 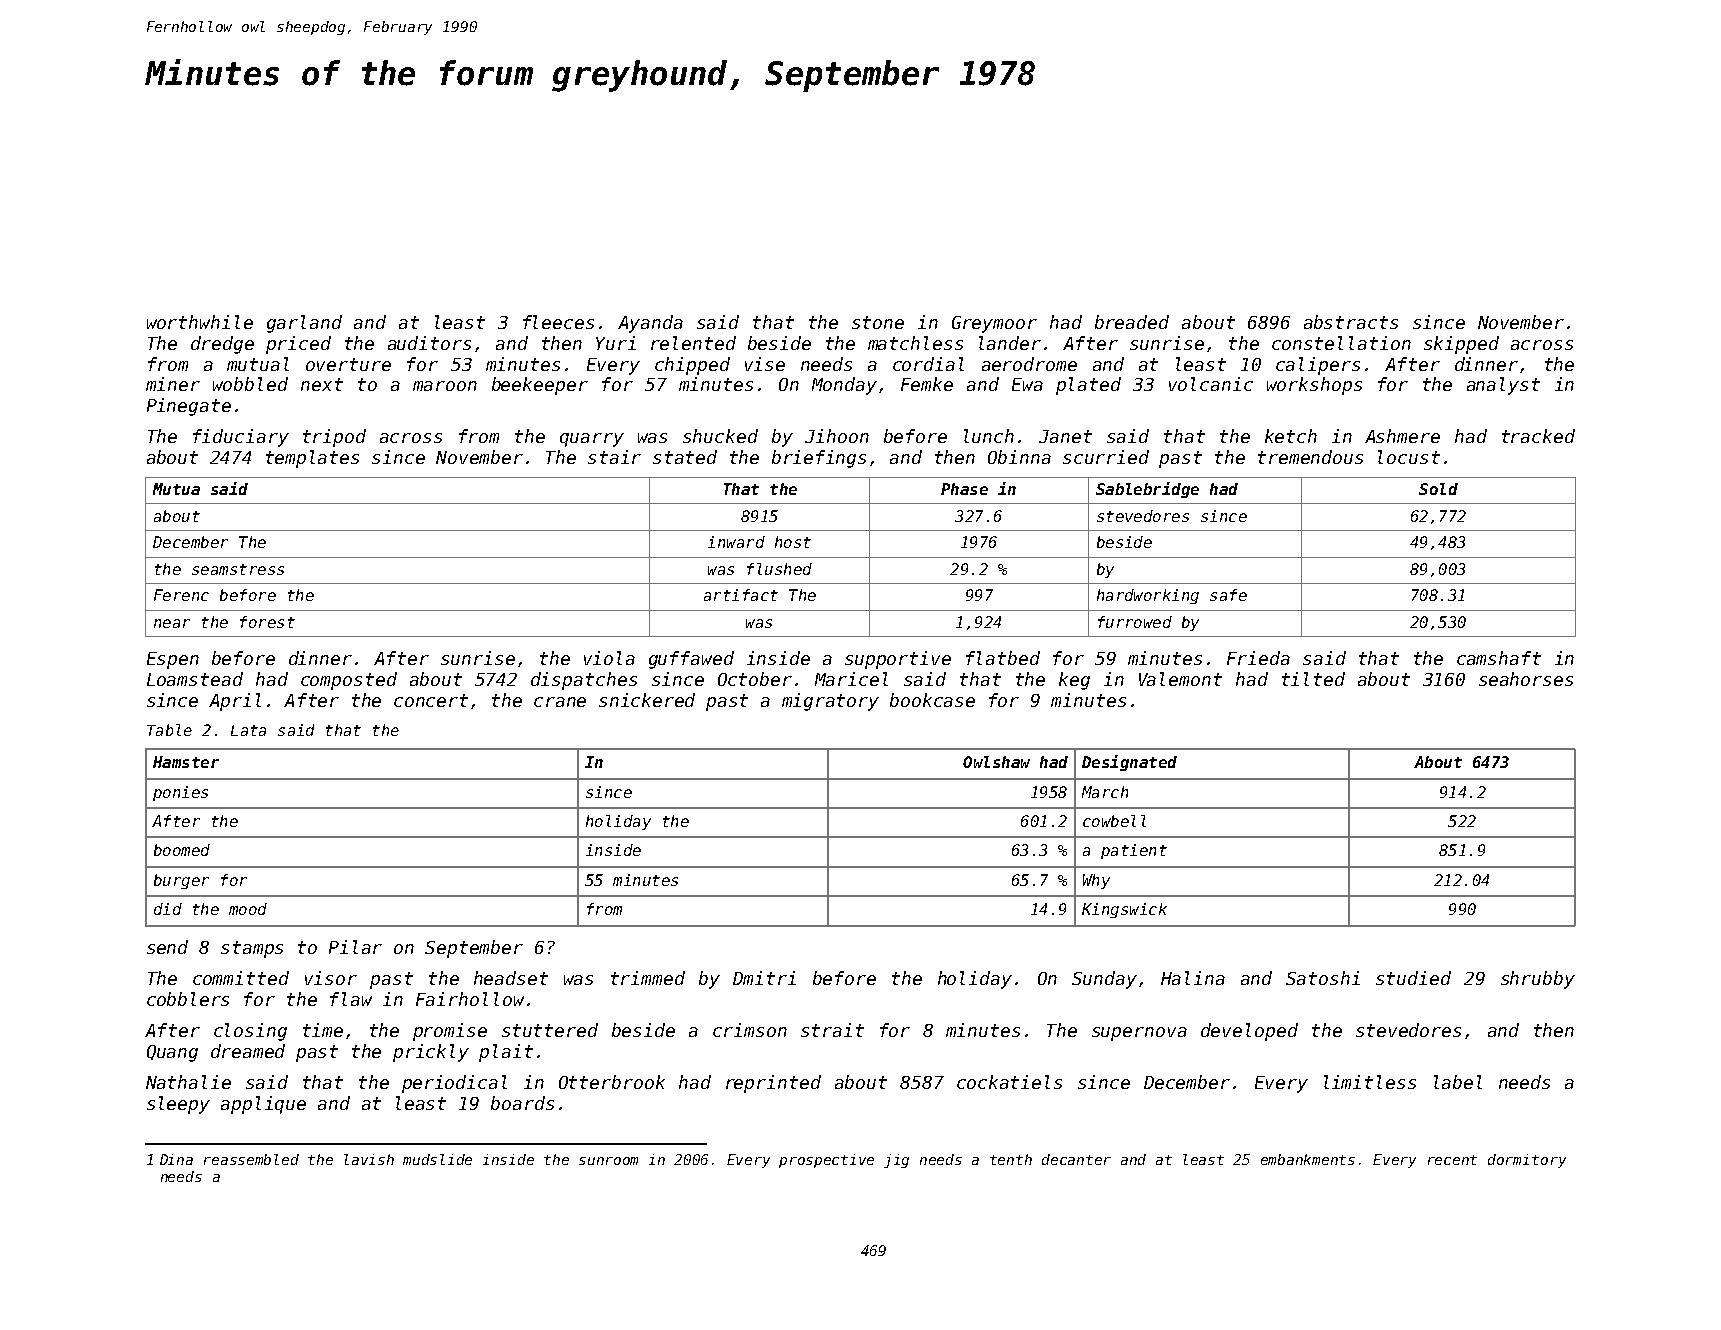 I want to click on calipers, so click(x=1318, y=366).
